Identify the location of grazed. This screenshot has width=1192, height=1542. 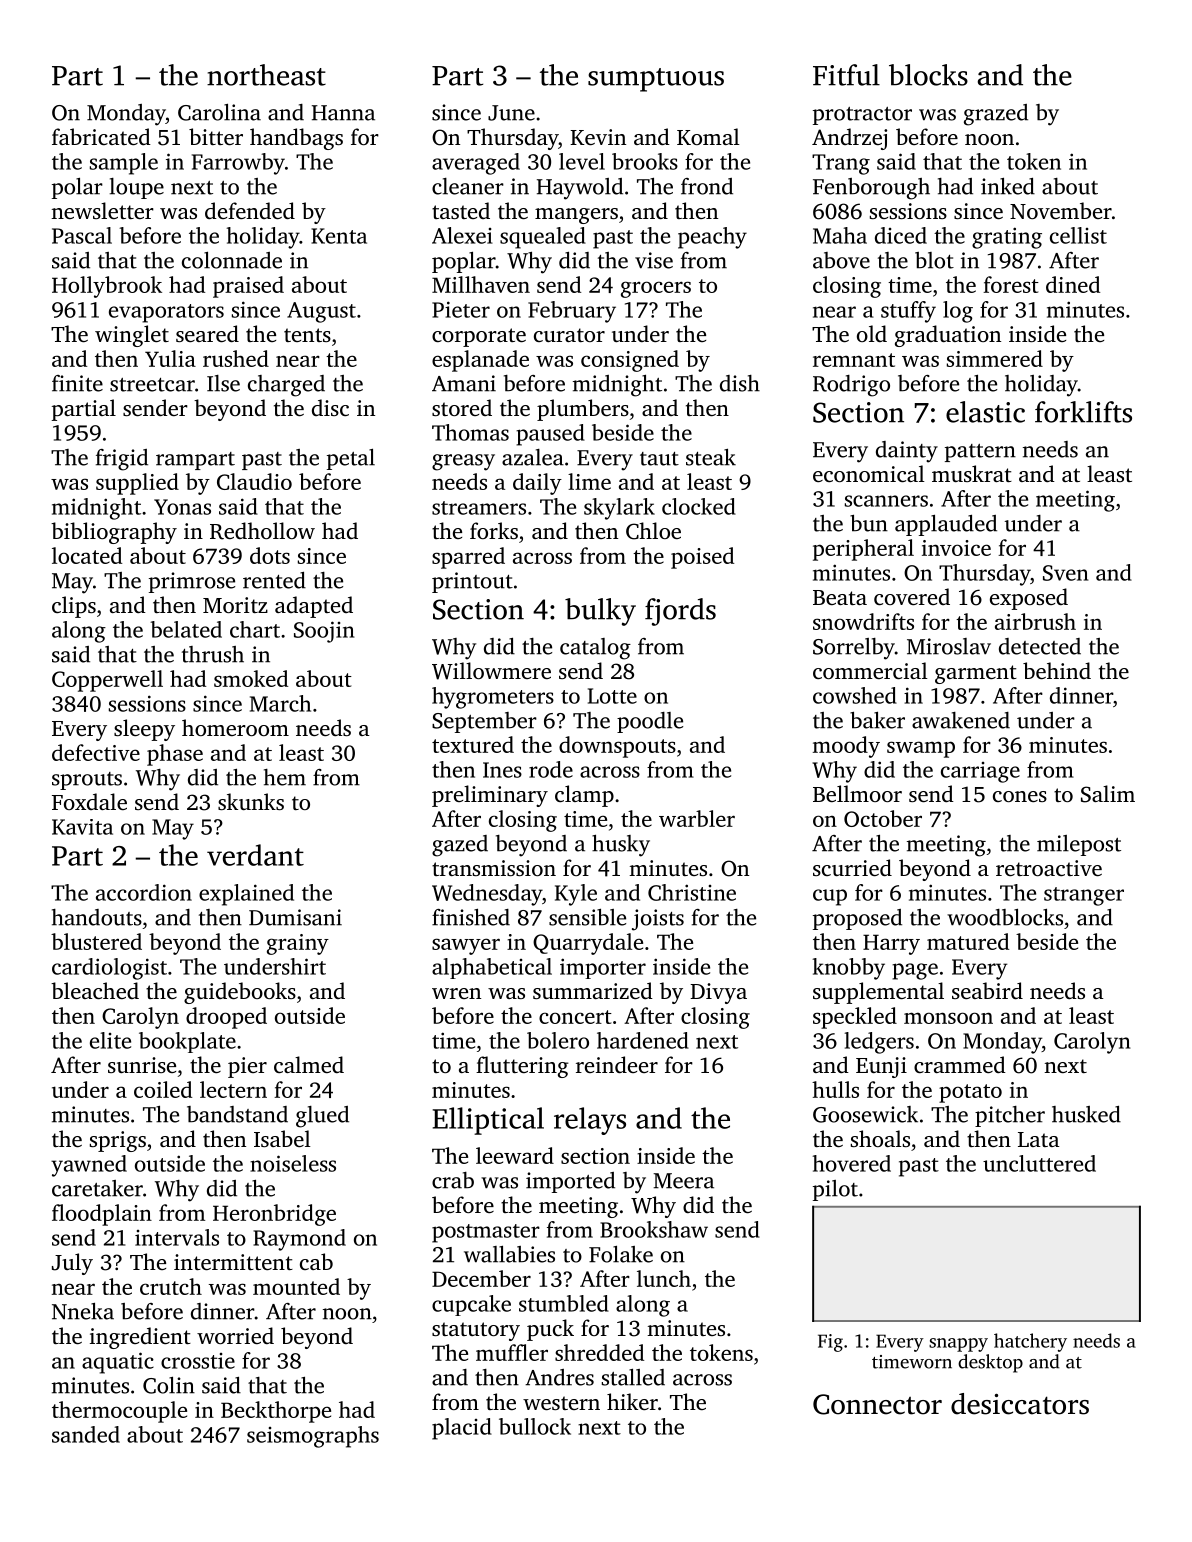
(996, 115).
